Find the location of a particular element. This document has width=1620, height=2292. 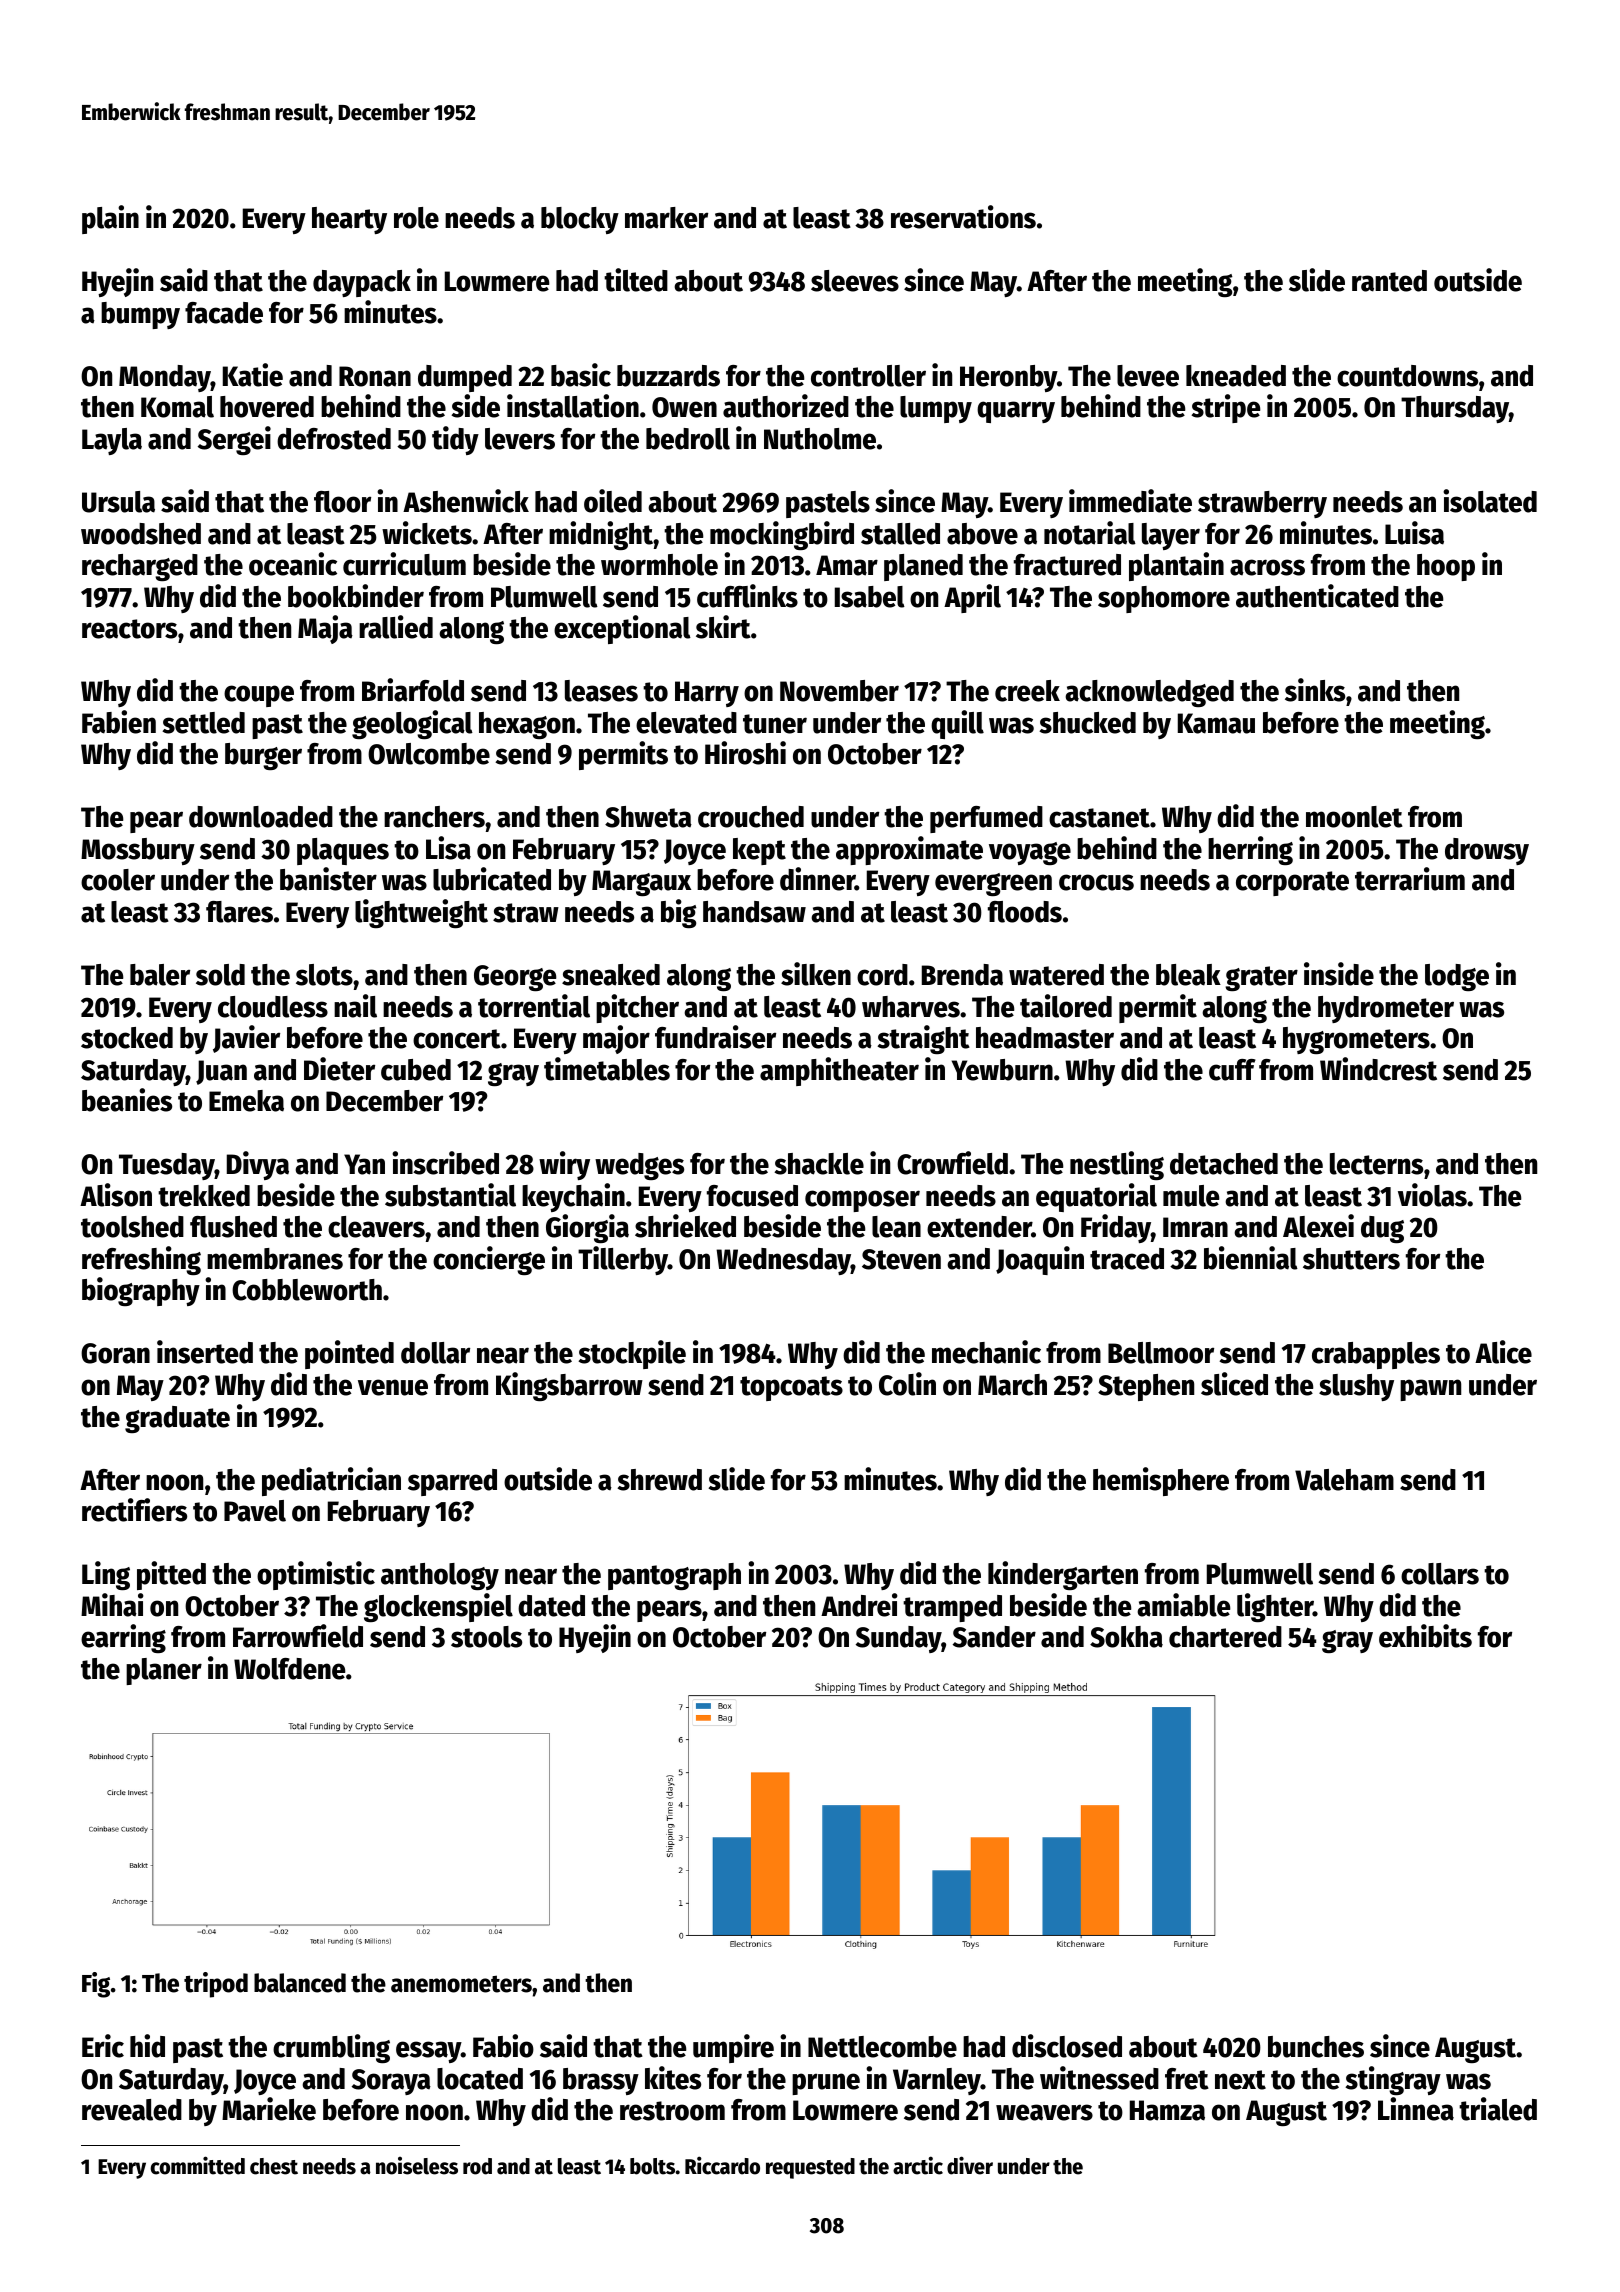

ranted is located at coordinates (1389, 281).
